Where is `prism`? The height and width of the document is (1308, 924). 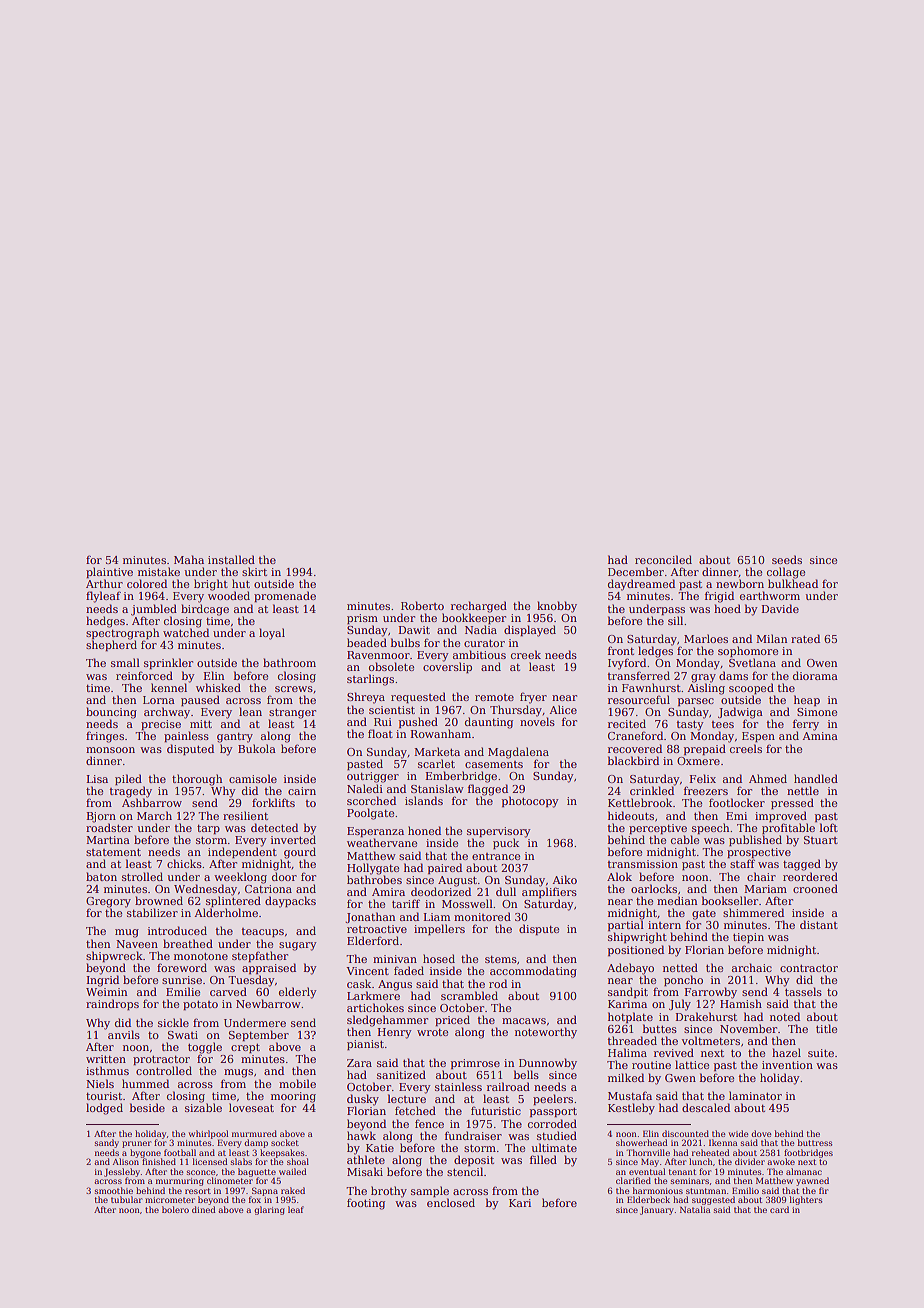
prism is located at coordinates (362, 619).
